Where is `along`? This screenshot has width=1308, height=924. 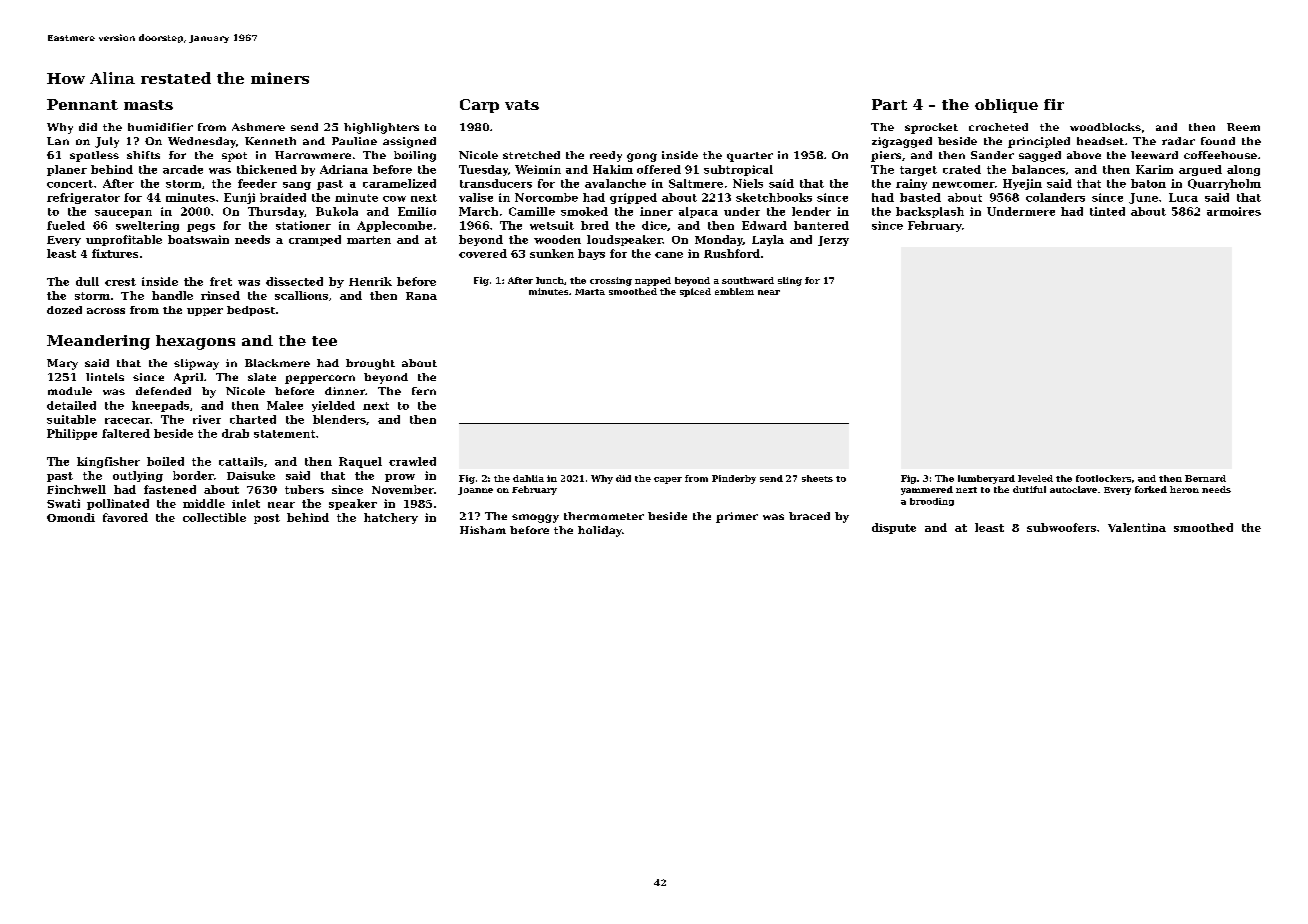
along is located at coordinates (1243, 170).
